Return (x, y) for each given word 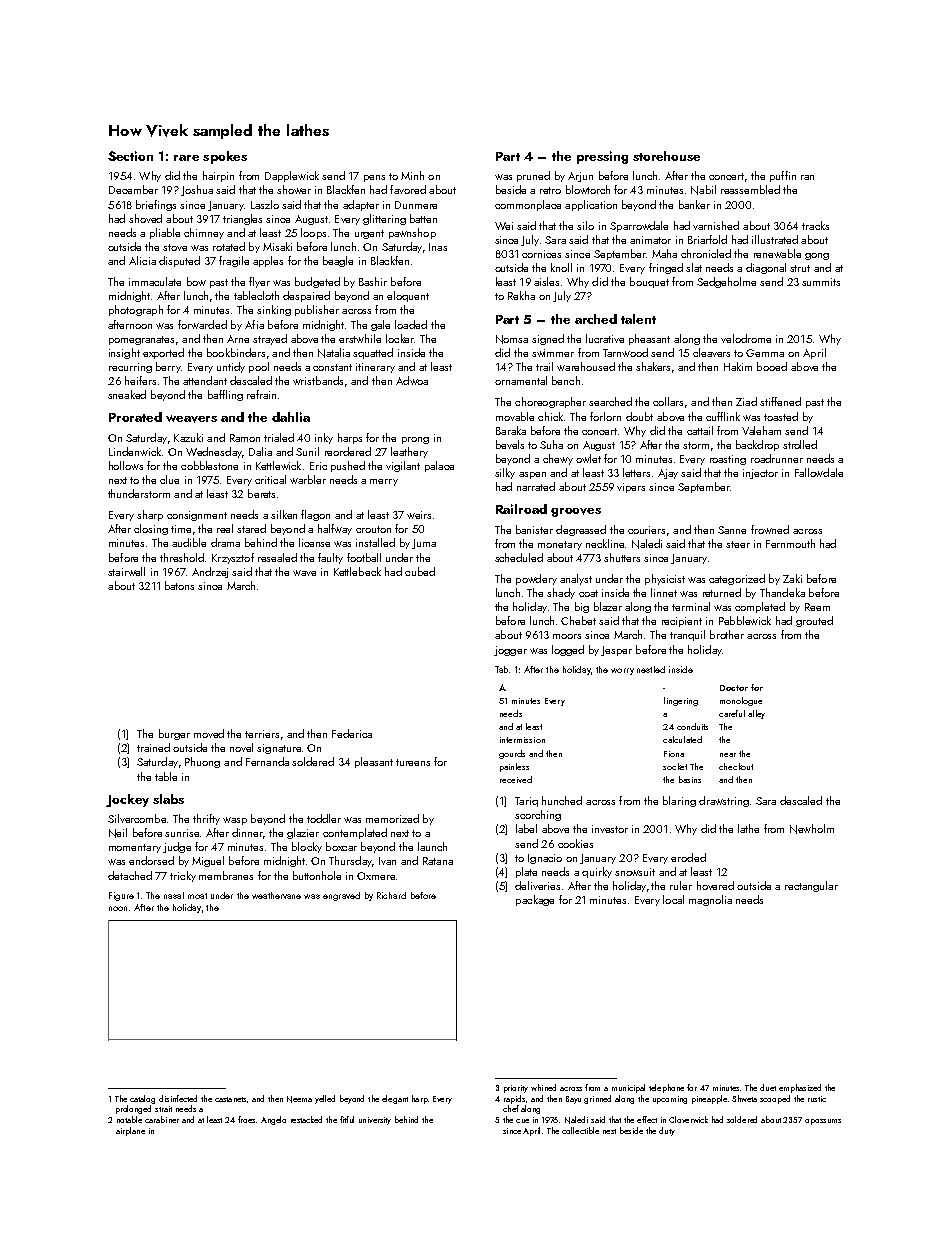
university (375, 1121)
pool (259, 367)
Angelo (273, 1120)
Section (130, 156)
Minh (412, 175)
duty (667, 1131)
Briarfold (707, 239)
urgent (369, 234)
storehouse (666, 156)
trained (153, 747)
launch (432, 846)
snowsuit (635, 872)
